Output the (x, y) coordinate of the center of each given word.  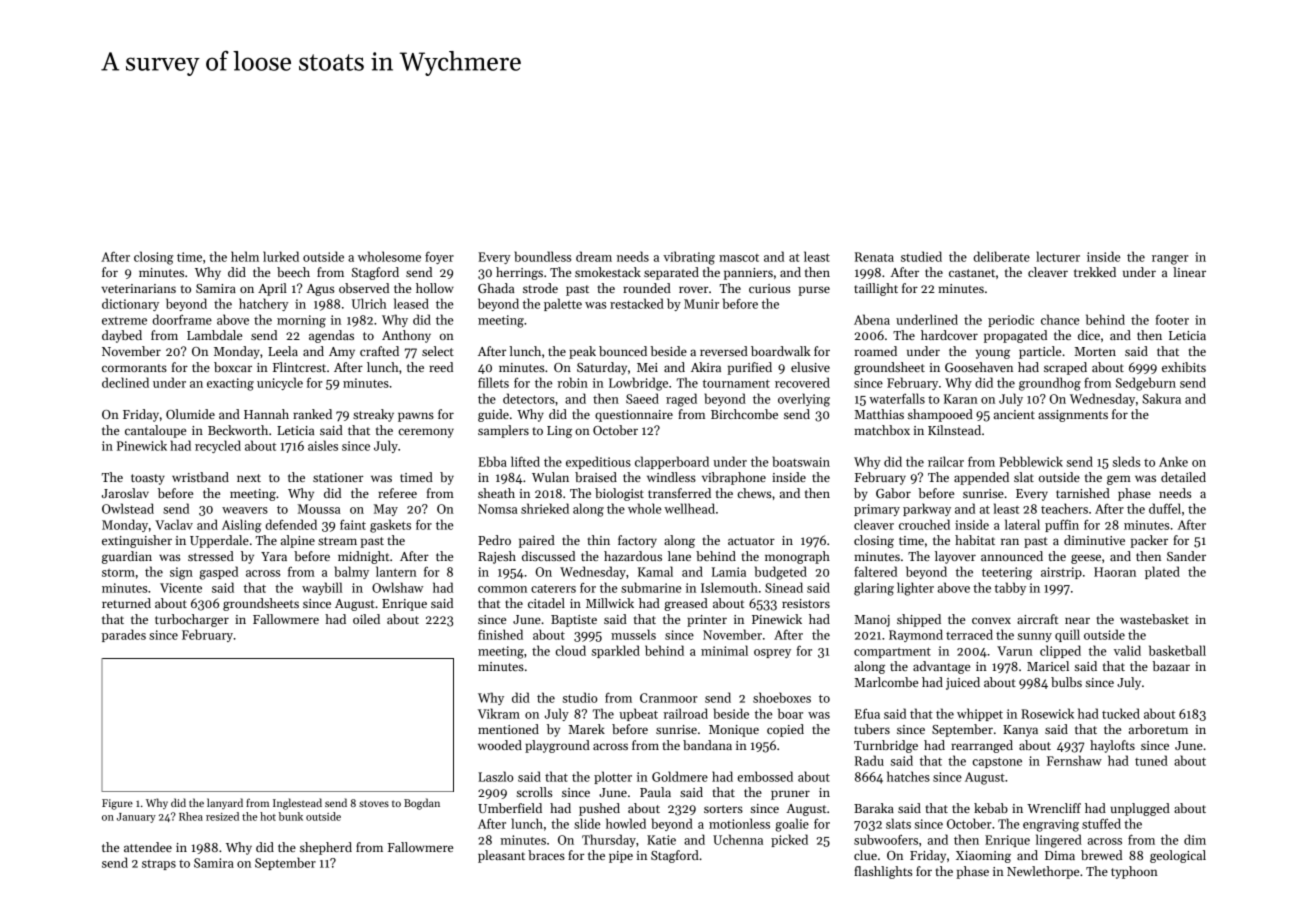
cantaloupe (155, 431)
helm (245, 256)
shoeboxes (782, 697)
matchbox (882, 430)
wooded (500, 745)
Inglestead (297, 804)
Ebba (492, 461)
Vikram (499, 713)
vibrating (689, 258)
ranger (1170, 260)
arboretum (1158, 729)
